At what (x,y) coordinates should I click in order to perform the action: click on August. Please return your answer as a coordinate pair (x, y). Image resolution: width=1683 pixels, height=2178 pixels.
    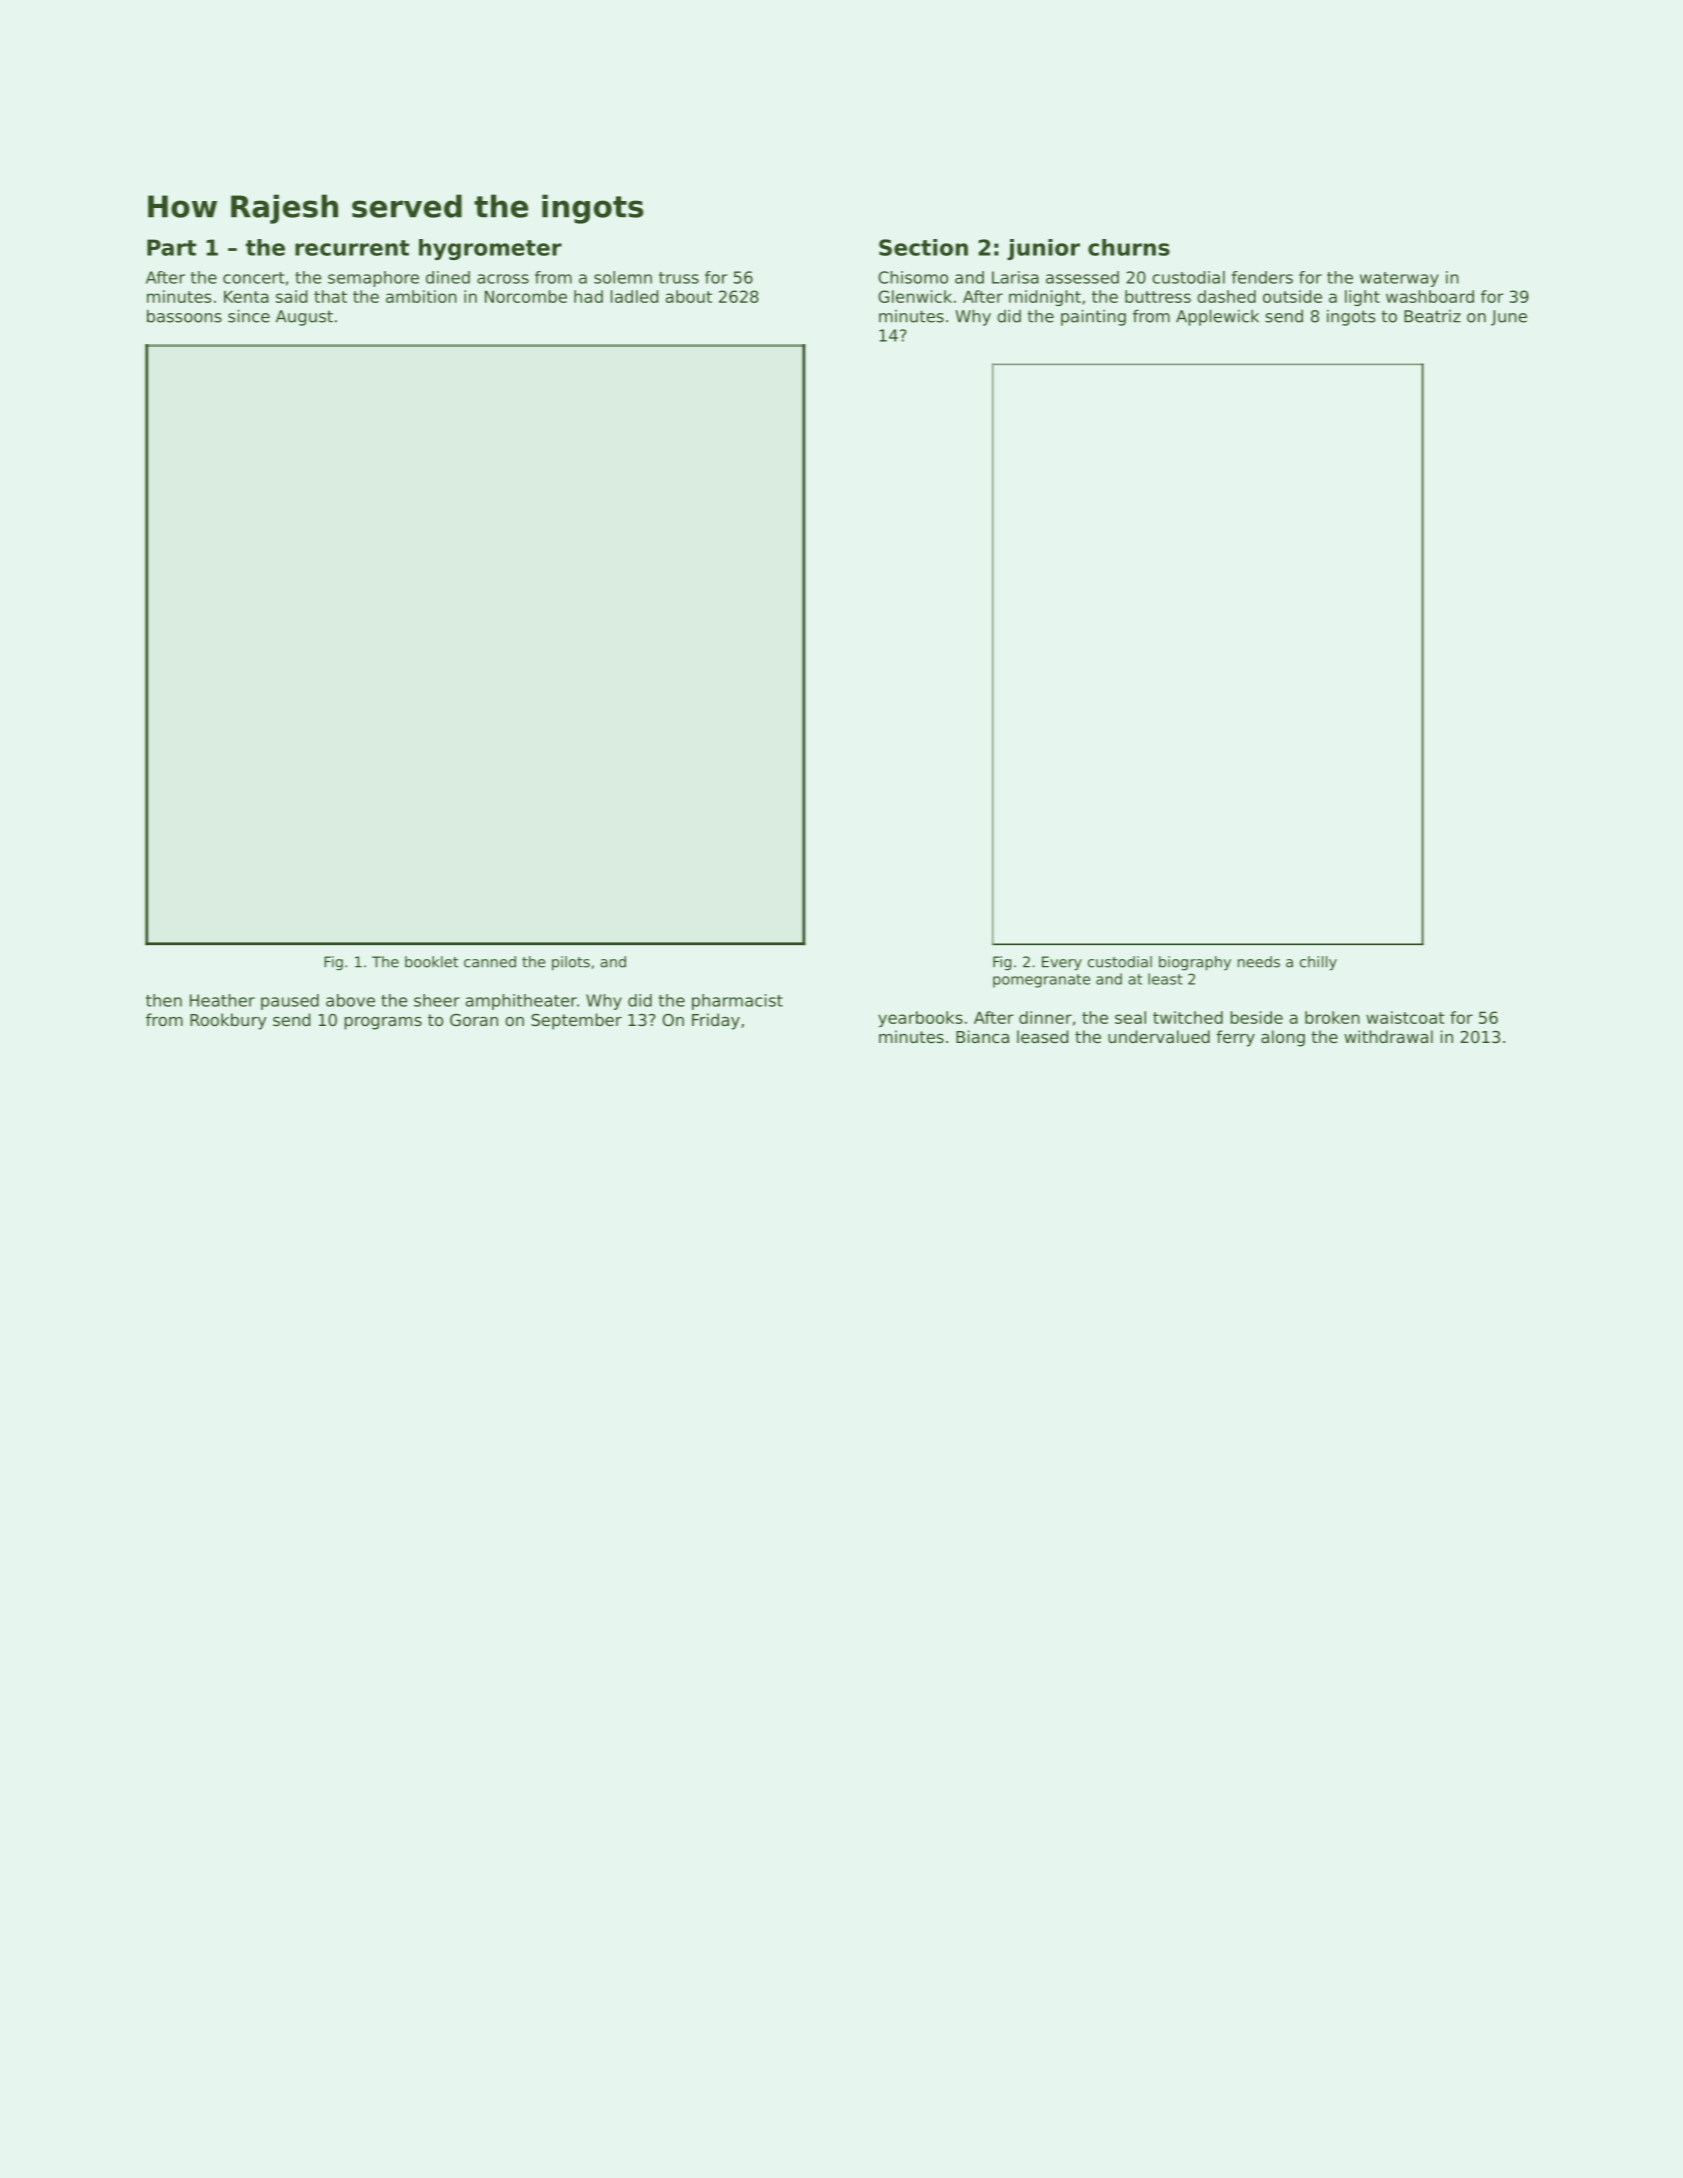
    Looking at the image, I should click on (304, 318).
